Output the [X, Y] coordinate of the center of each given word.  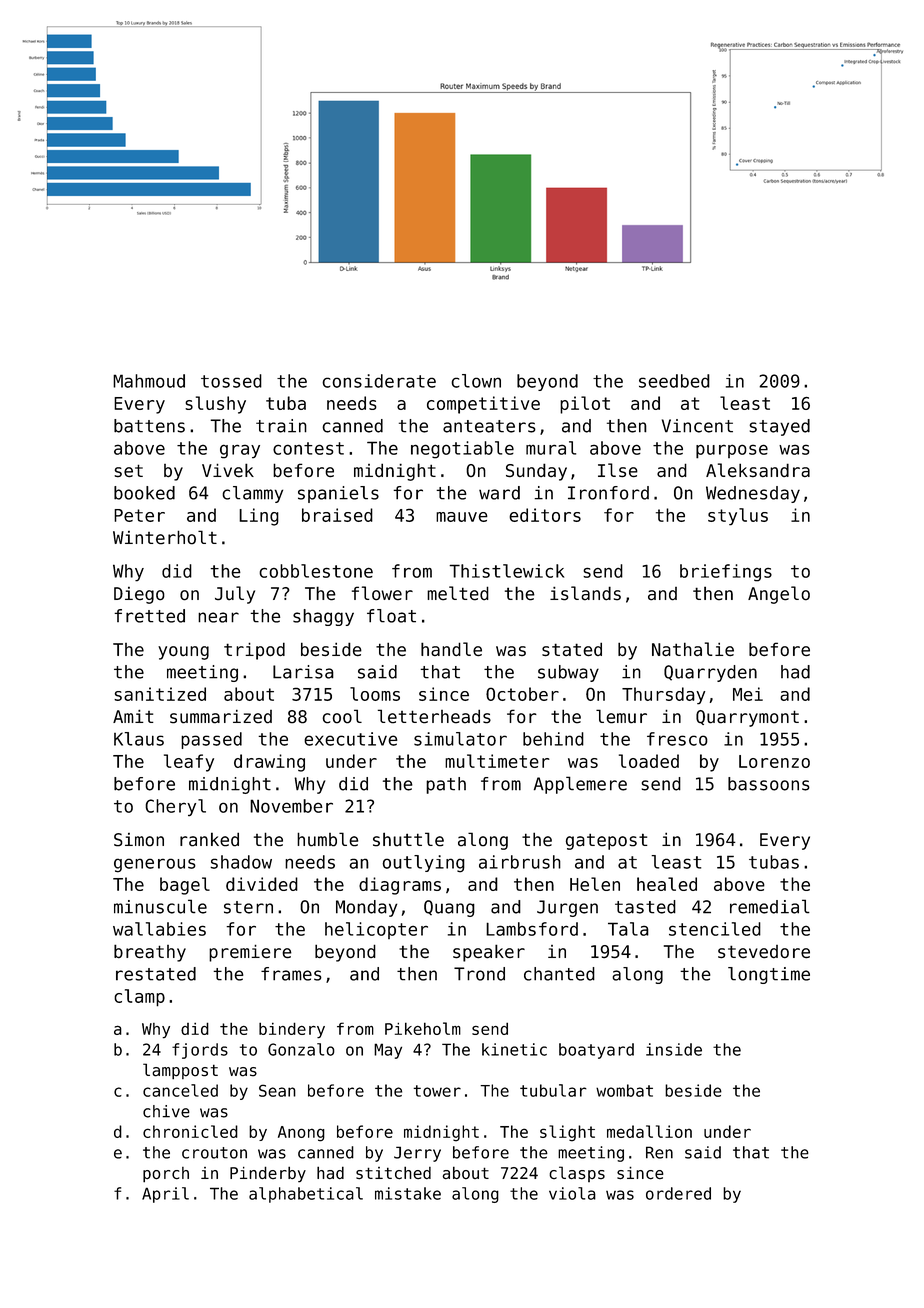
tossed [231, 381]
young [183, 653]
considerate [379, 381]
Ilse [618, 470]
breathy [150, 953]
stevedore [764, 952]
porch [166, 1175]
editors [545, 515]
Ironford [608, 493]
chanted [559, 974]
